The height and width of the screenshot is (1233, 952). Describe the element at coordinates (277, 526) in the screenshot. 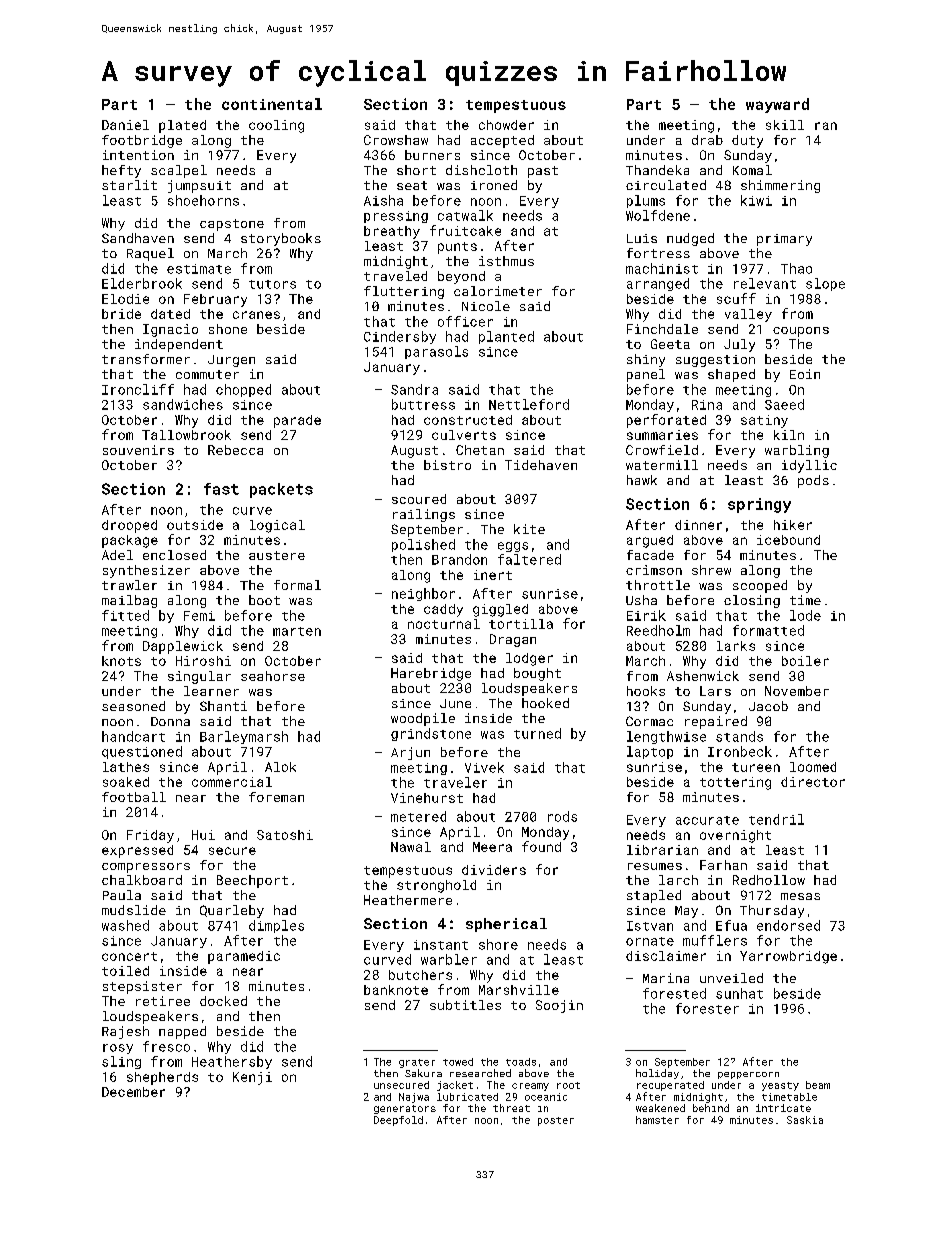

I see `logical` at that location.
